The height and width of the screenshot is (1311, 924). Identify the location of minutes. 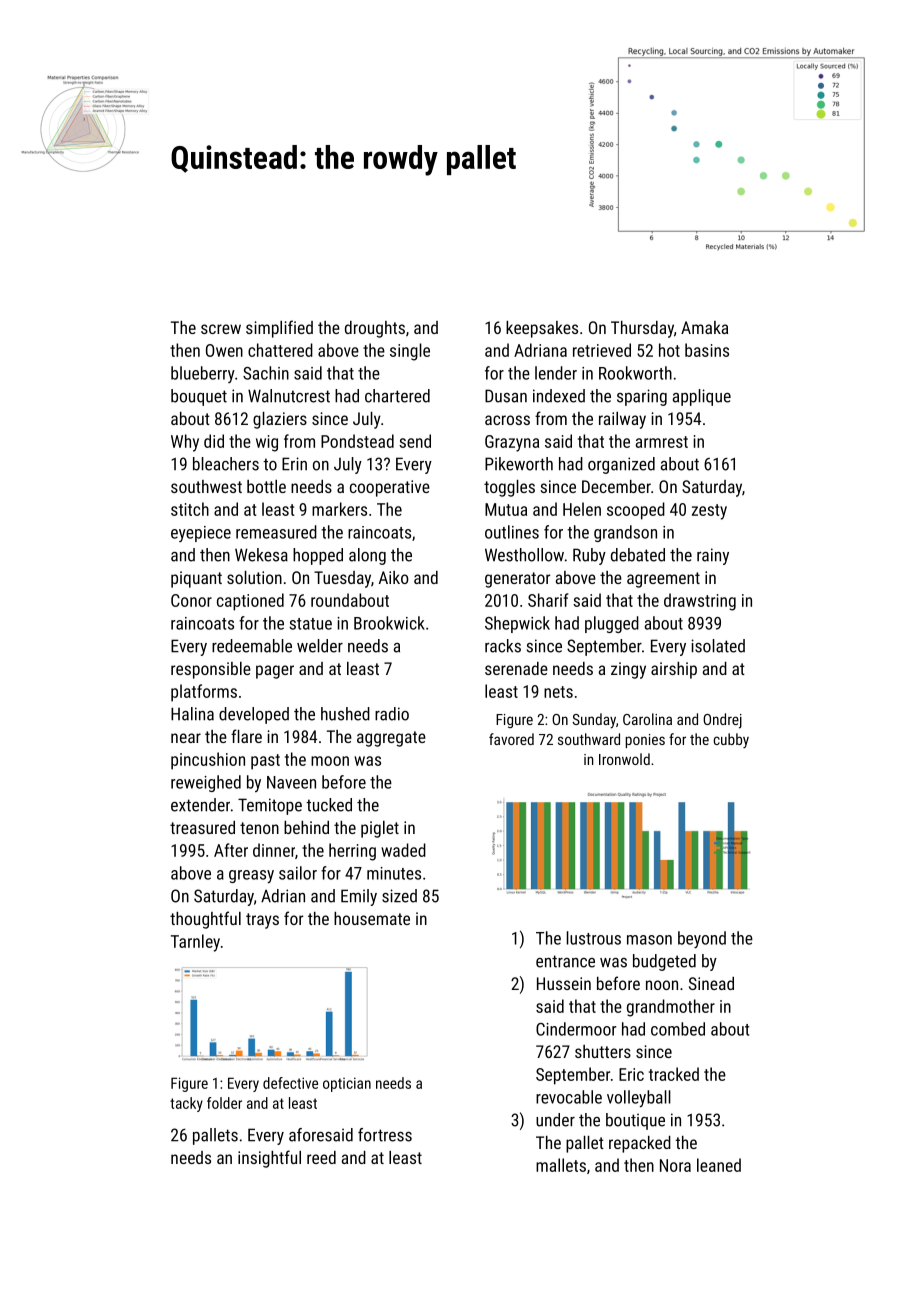
(394, 873).
